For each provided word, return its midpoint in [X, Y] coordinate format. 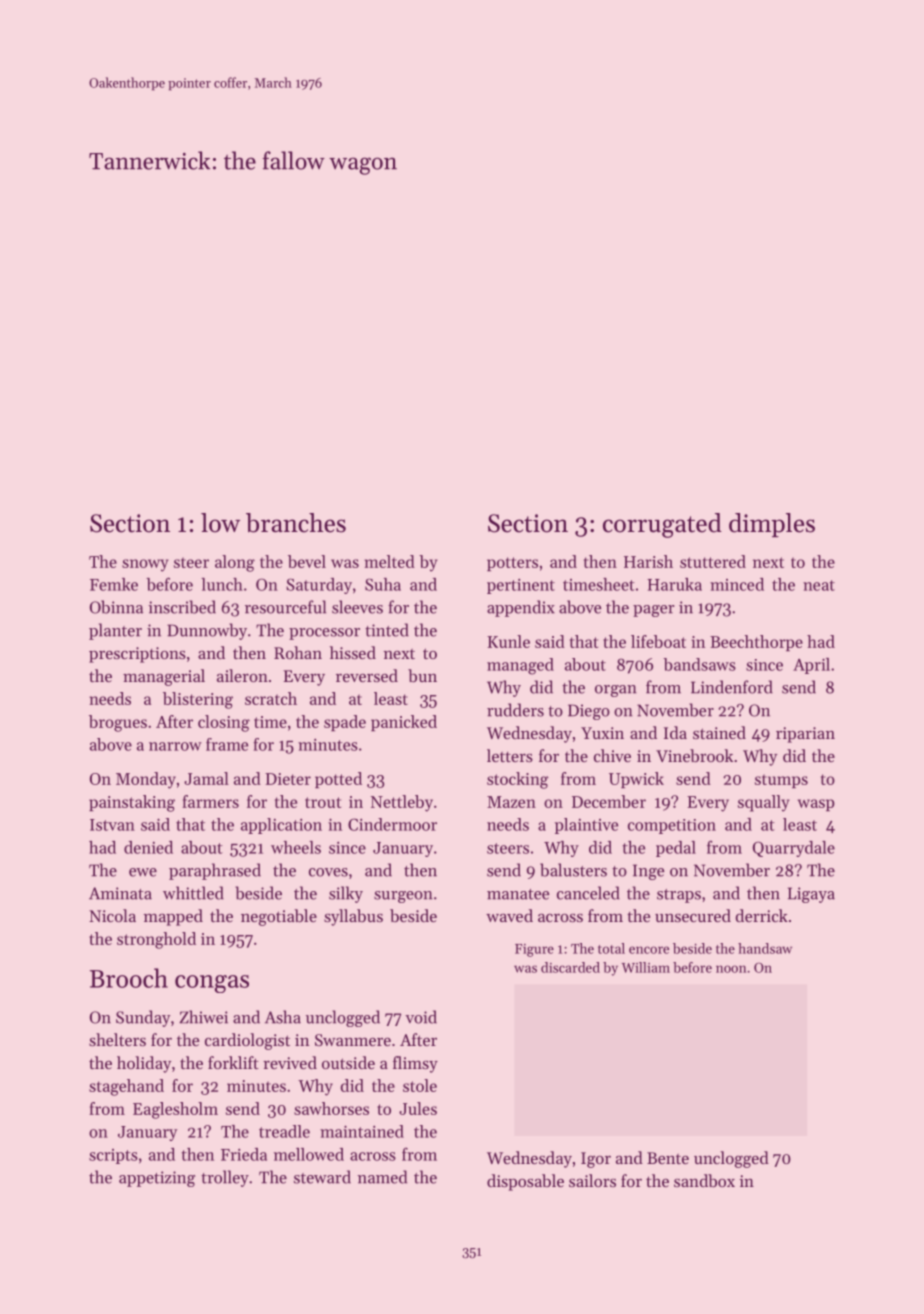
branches [296, 523]
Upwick [636, 780]
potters [512, 564]
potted [338, 780]
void [421, 1017]
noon [731, 969]
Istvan [112, 825]
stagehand [126, 1087]
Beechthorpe [756, 643]
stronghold [156, 940]
